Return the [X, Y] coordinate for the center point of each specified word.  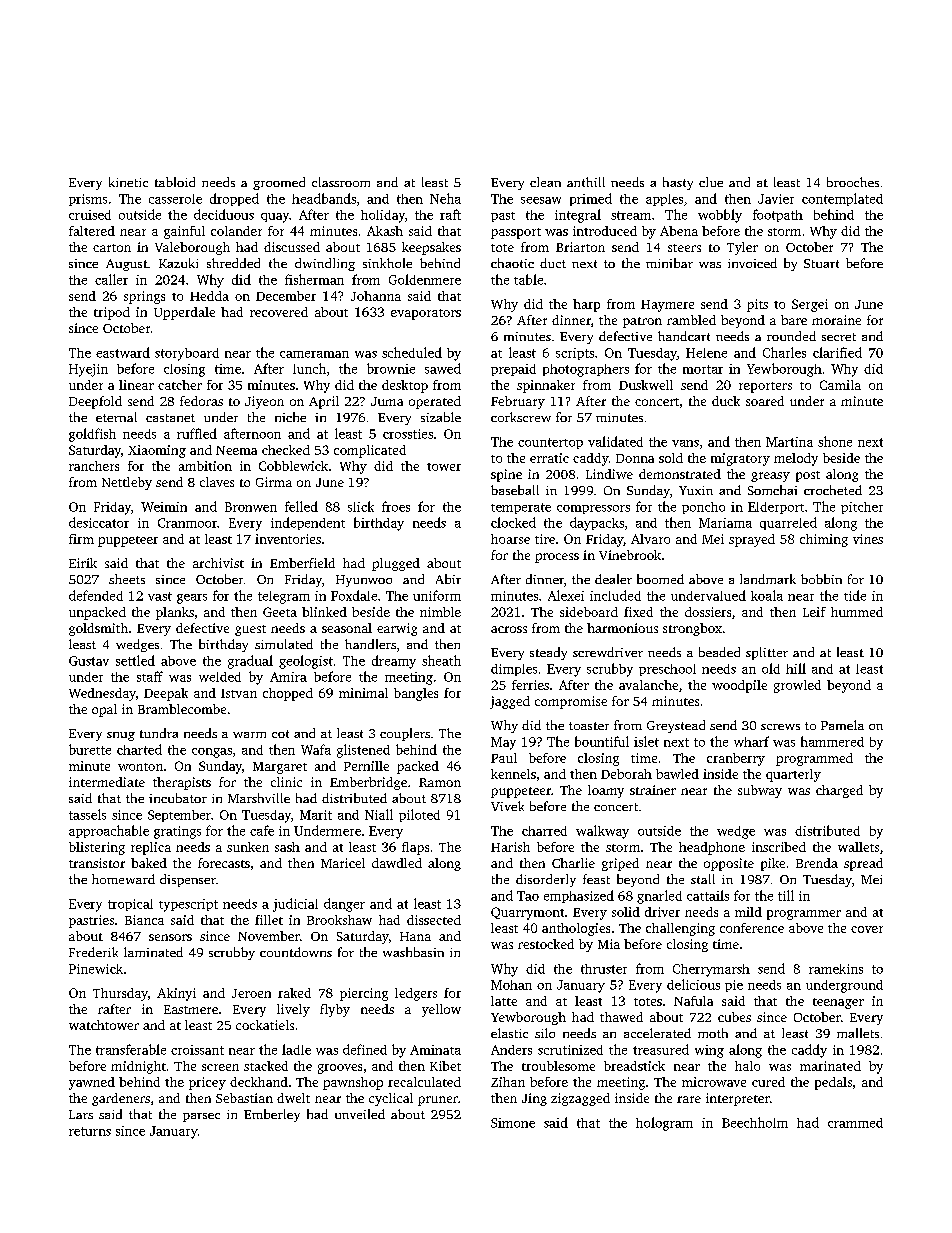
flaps [415, 848]
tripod [112, 313]
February [518, 402]
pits [757, 305]
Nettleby [127, 483]
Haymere [667, 306]
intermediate [107, 782]
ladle [296, 1049]
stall [703, 879]
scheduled [412, 352]
